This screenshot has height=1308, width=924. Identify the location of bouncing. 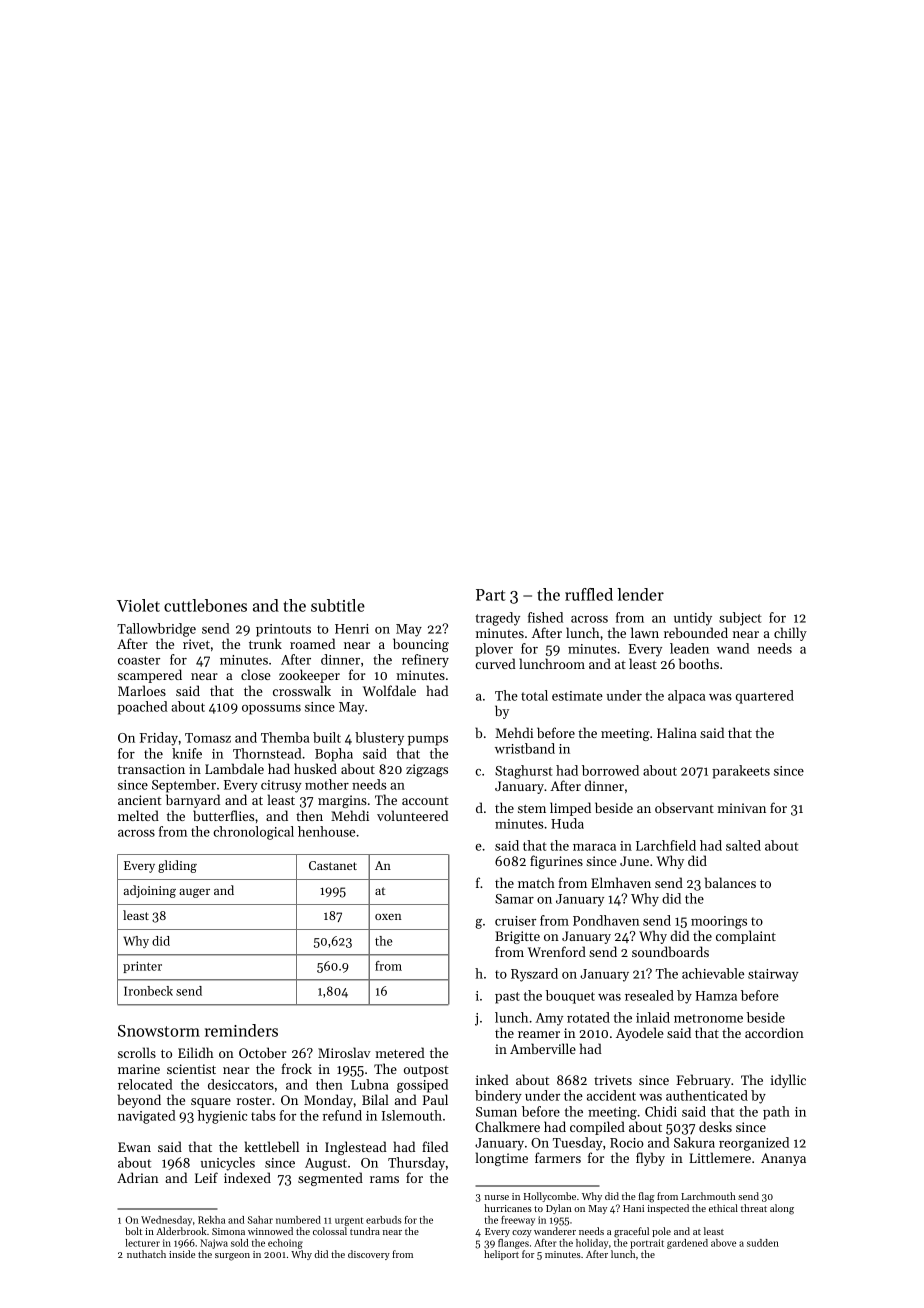
(421, 645).
